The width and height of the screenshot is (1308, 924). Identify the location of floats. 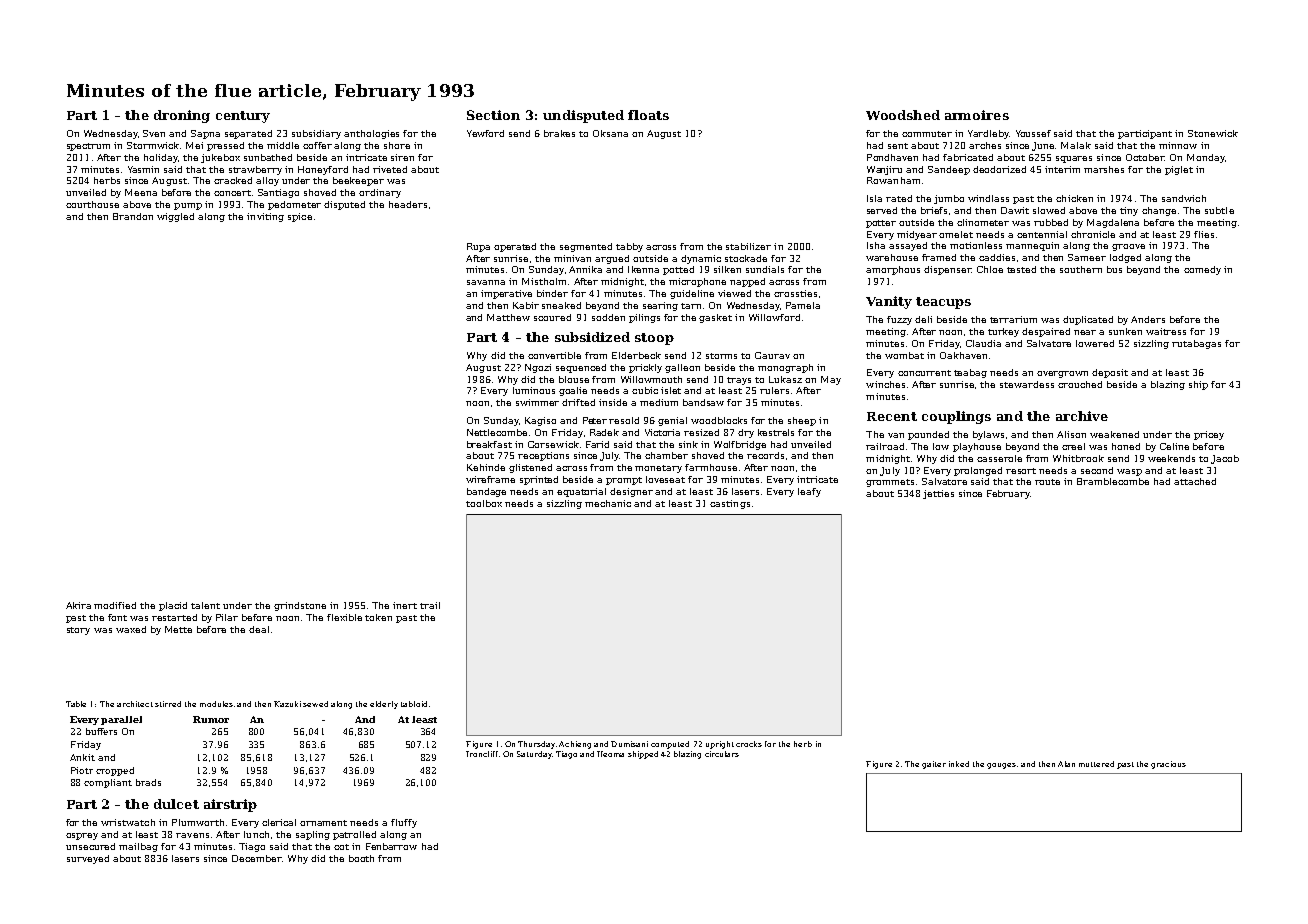
(648, 115).
